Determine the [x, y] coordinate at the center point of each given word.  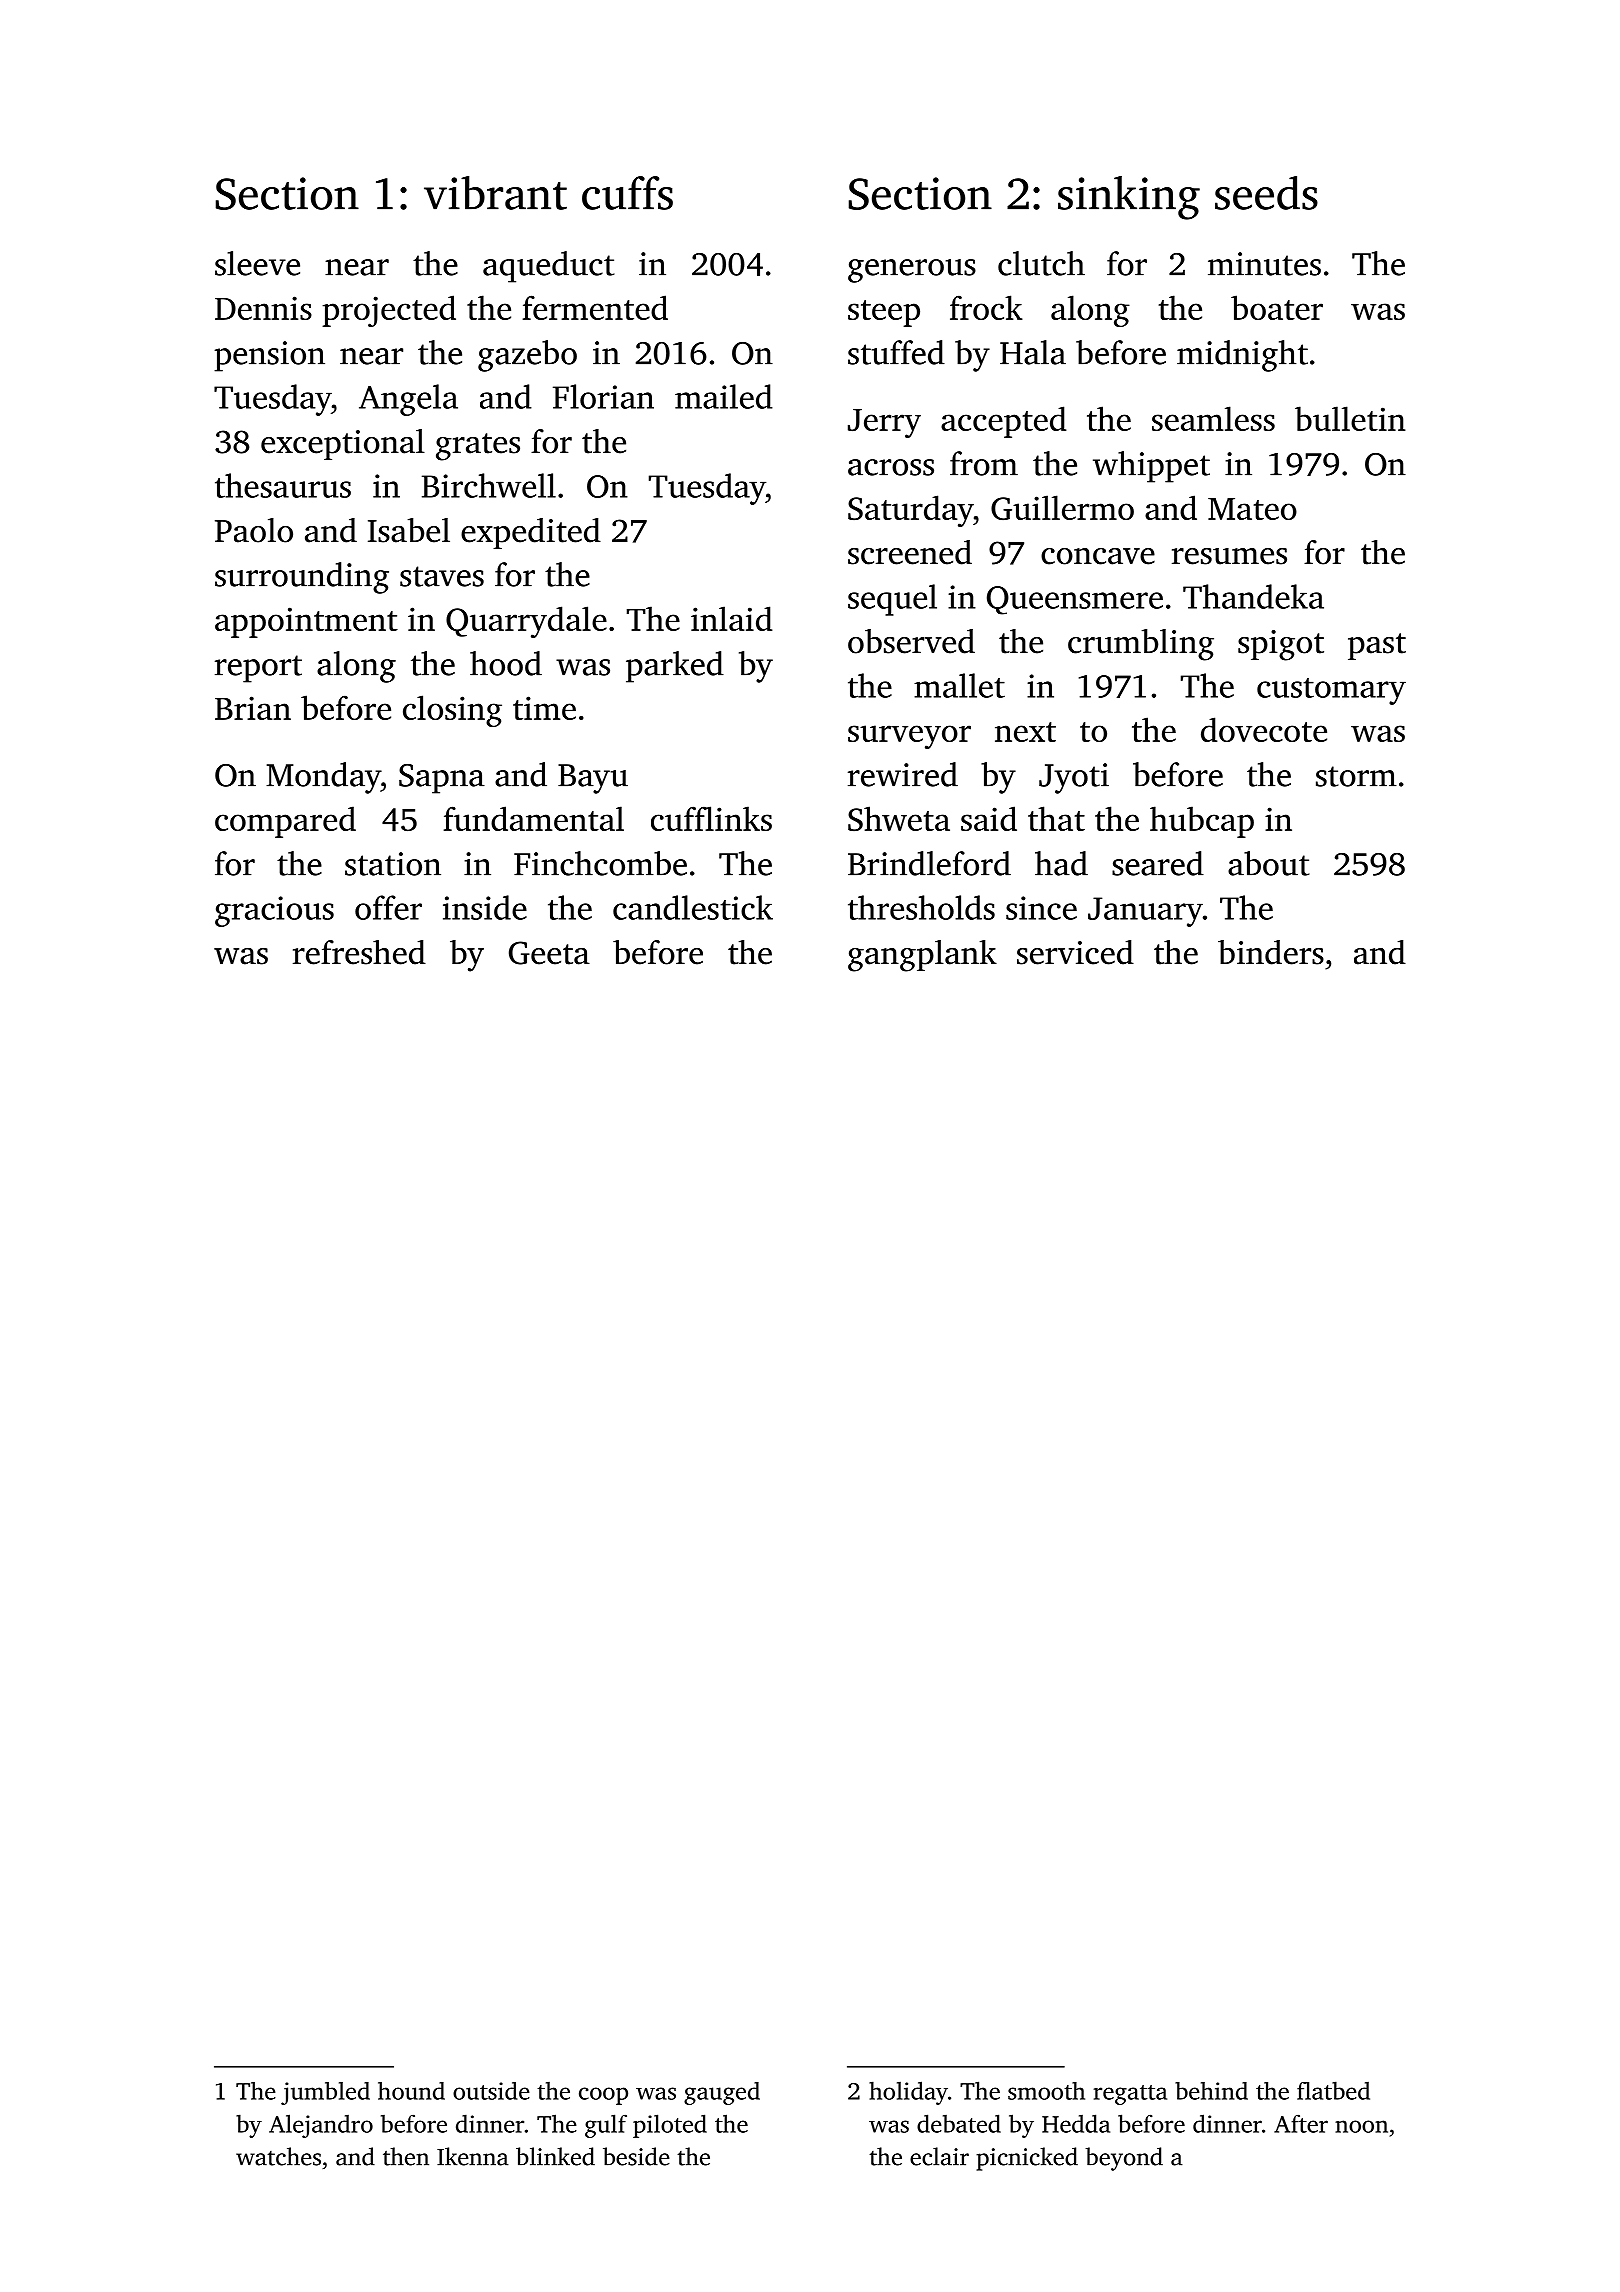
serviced [1075, 952]
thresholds [921, 907]
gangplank [922, 956]
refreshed [359, 952]
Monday [323, 778]
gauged [722, 2093]
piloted [670, 2126]
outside [491, 2091]
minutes [1264, 264]
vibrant [495, 193]
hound [411, 2091]
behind [1211, 2091]
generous [912, 271]
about [1268, 863]
